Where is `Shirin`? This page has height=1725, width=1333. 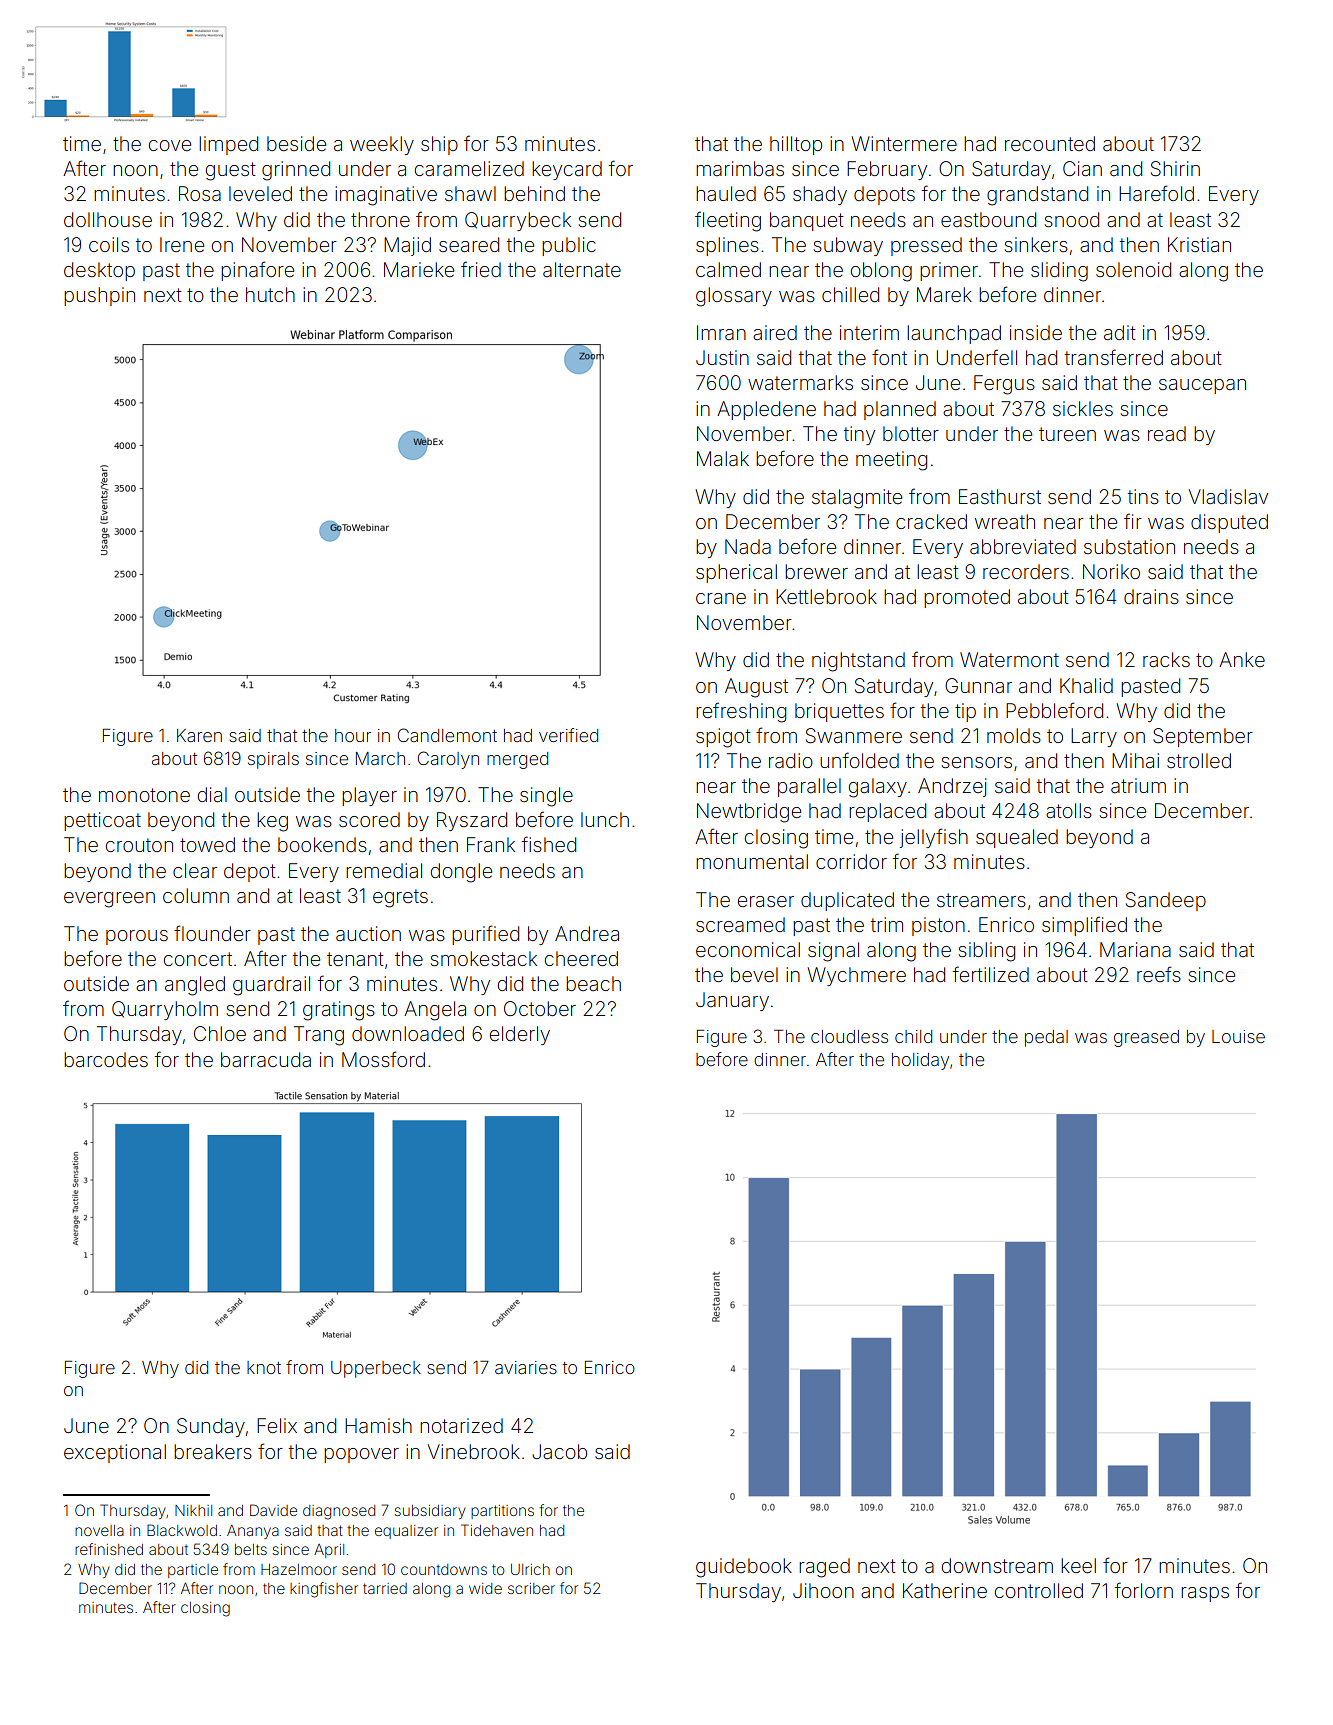
Shirin is located at coordinates (1175, 169).
